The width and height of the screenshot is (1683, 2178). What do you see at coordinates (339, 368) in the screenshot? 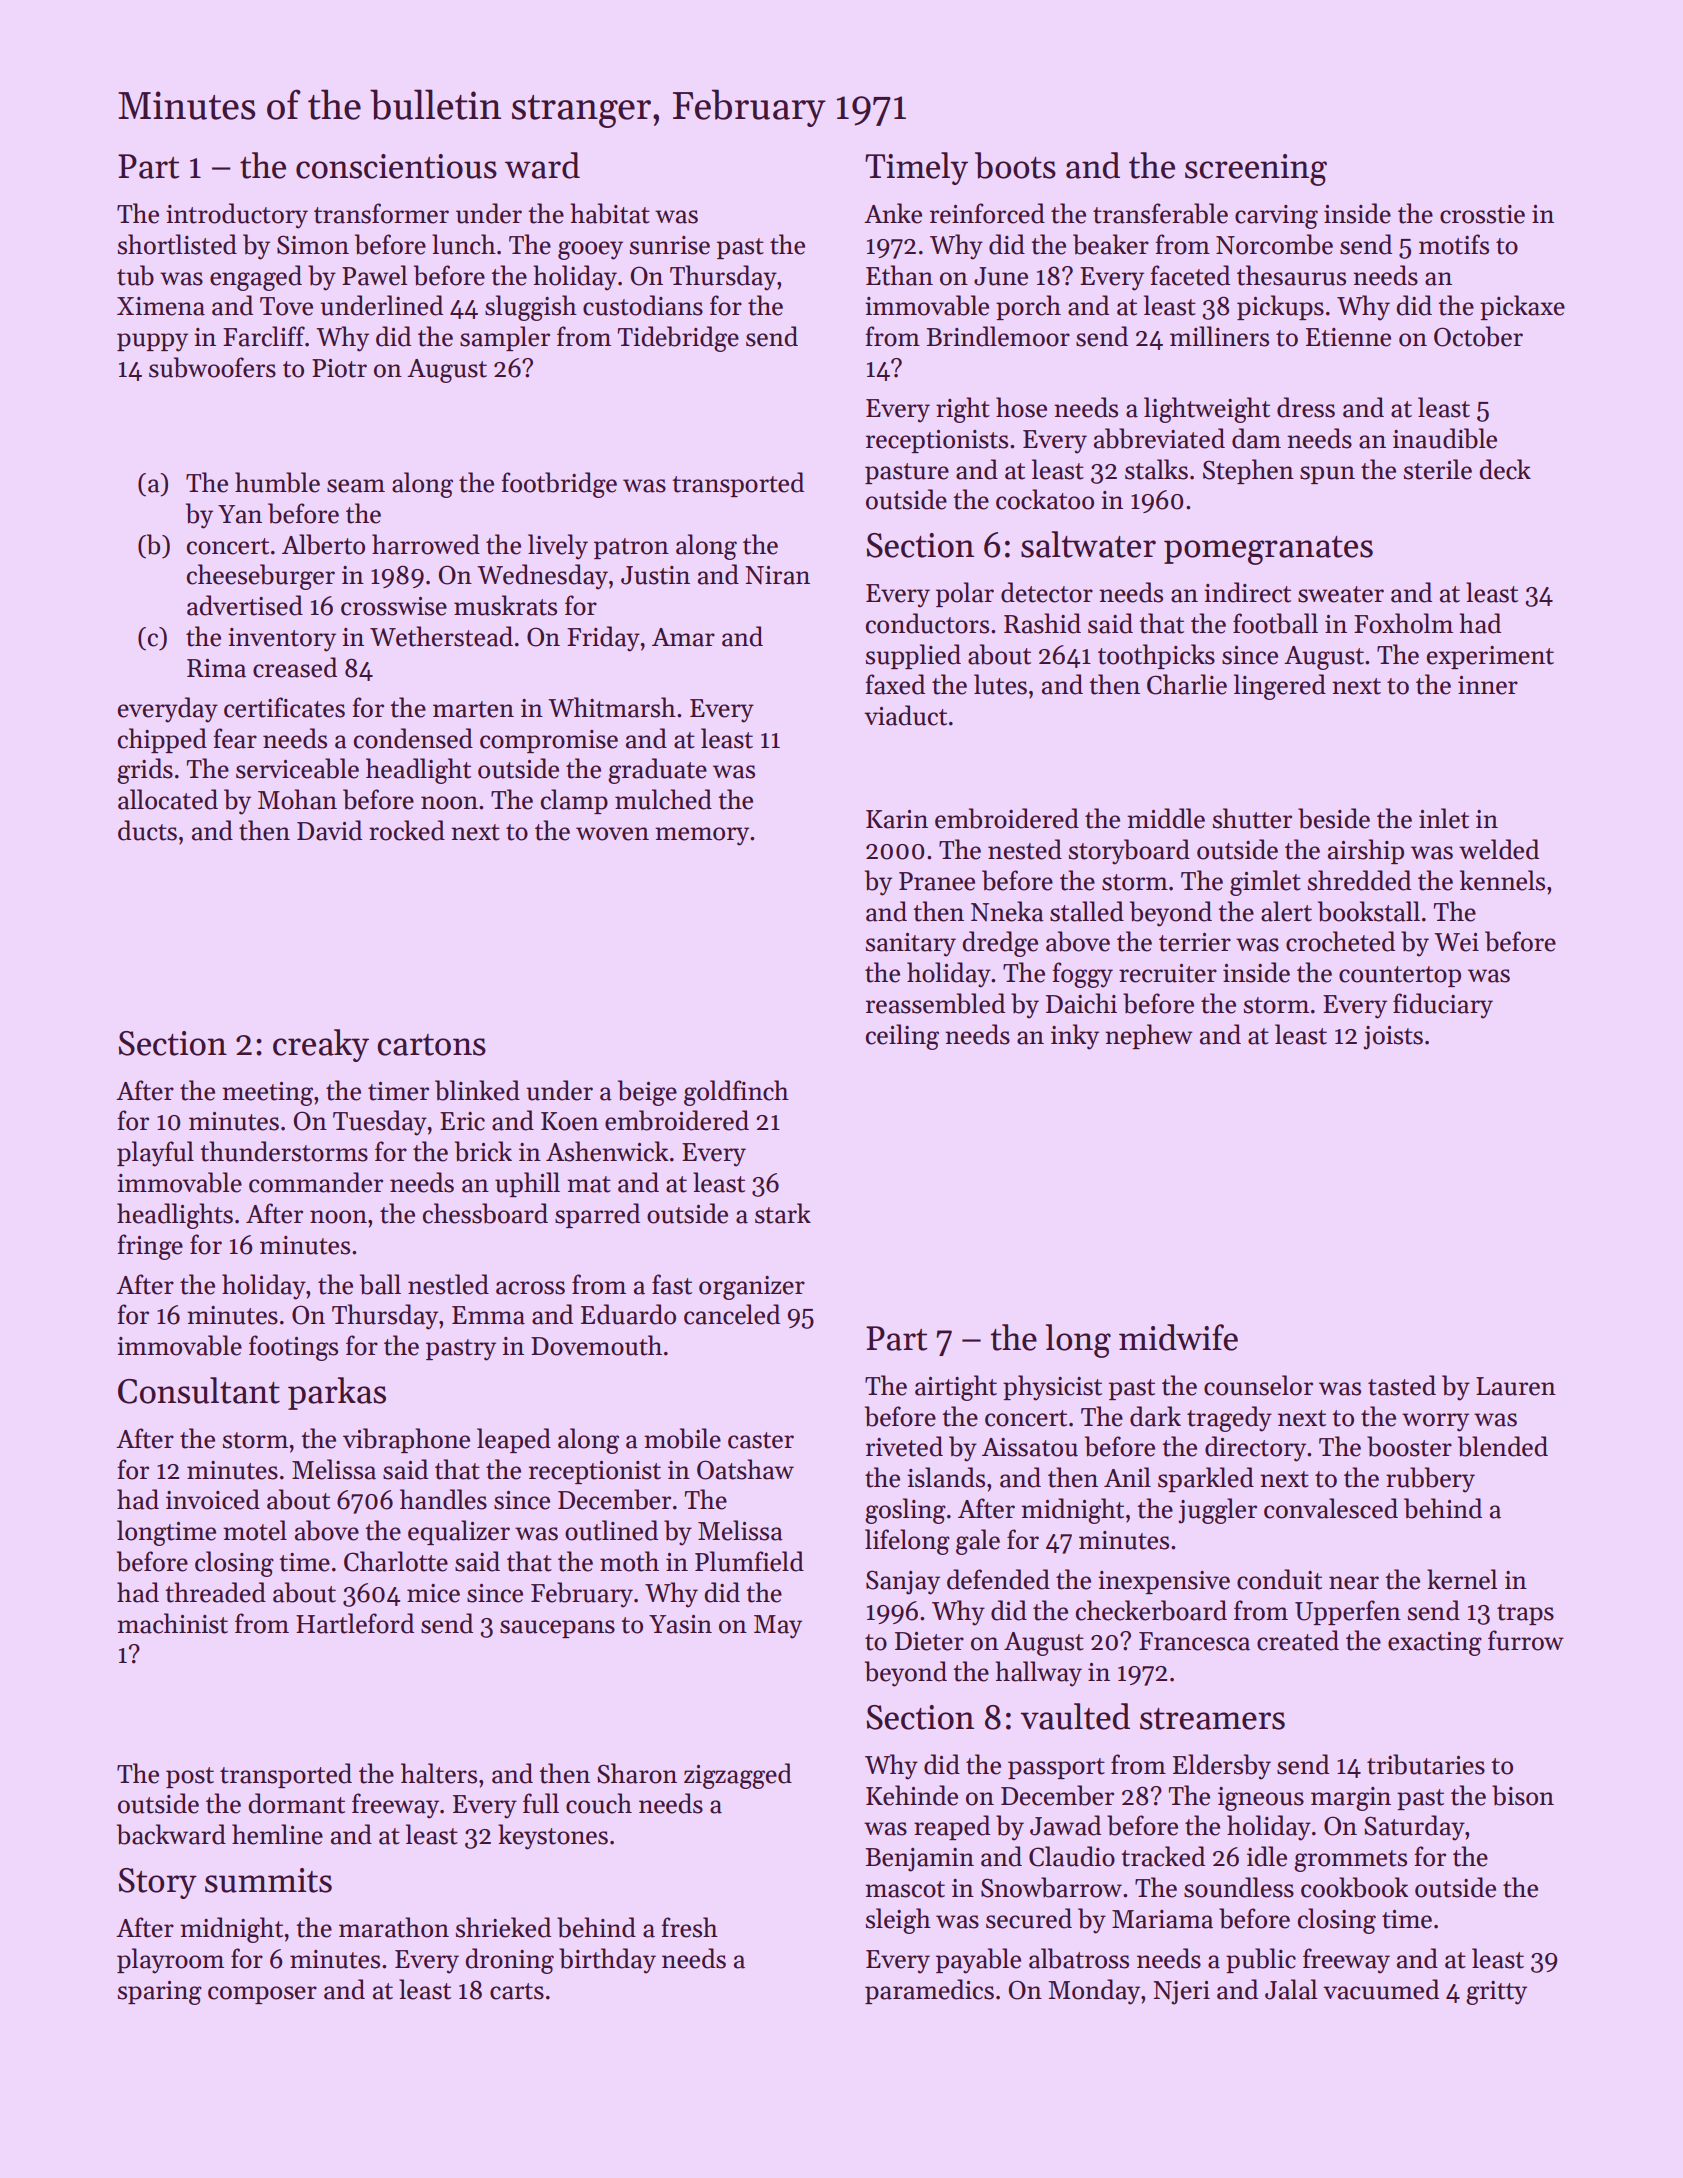
I see `Piotr` at bounding box center [339, 368].
